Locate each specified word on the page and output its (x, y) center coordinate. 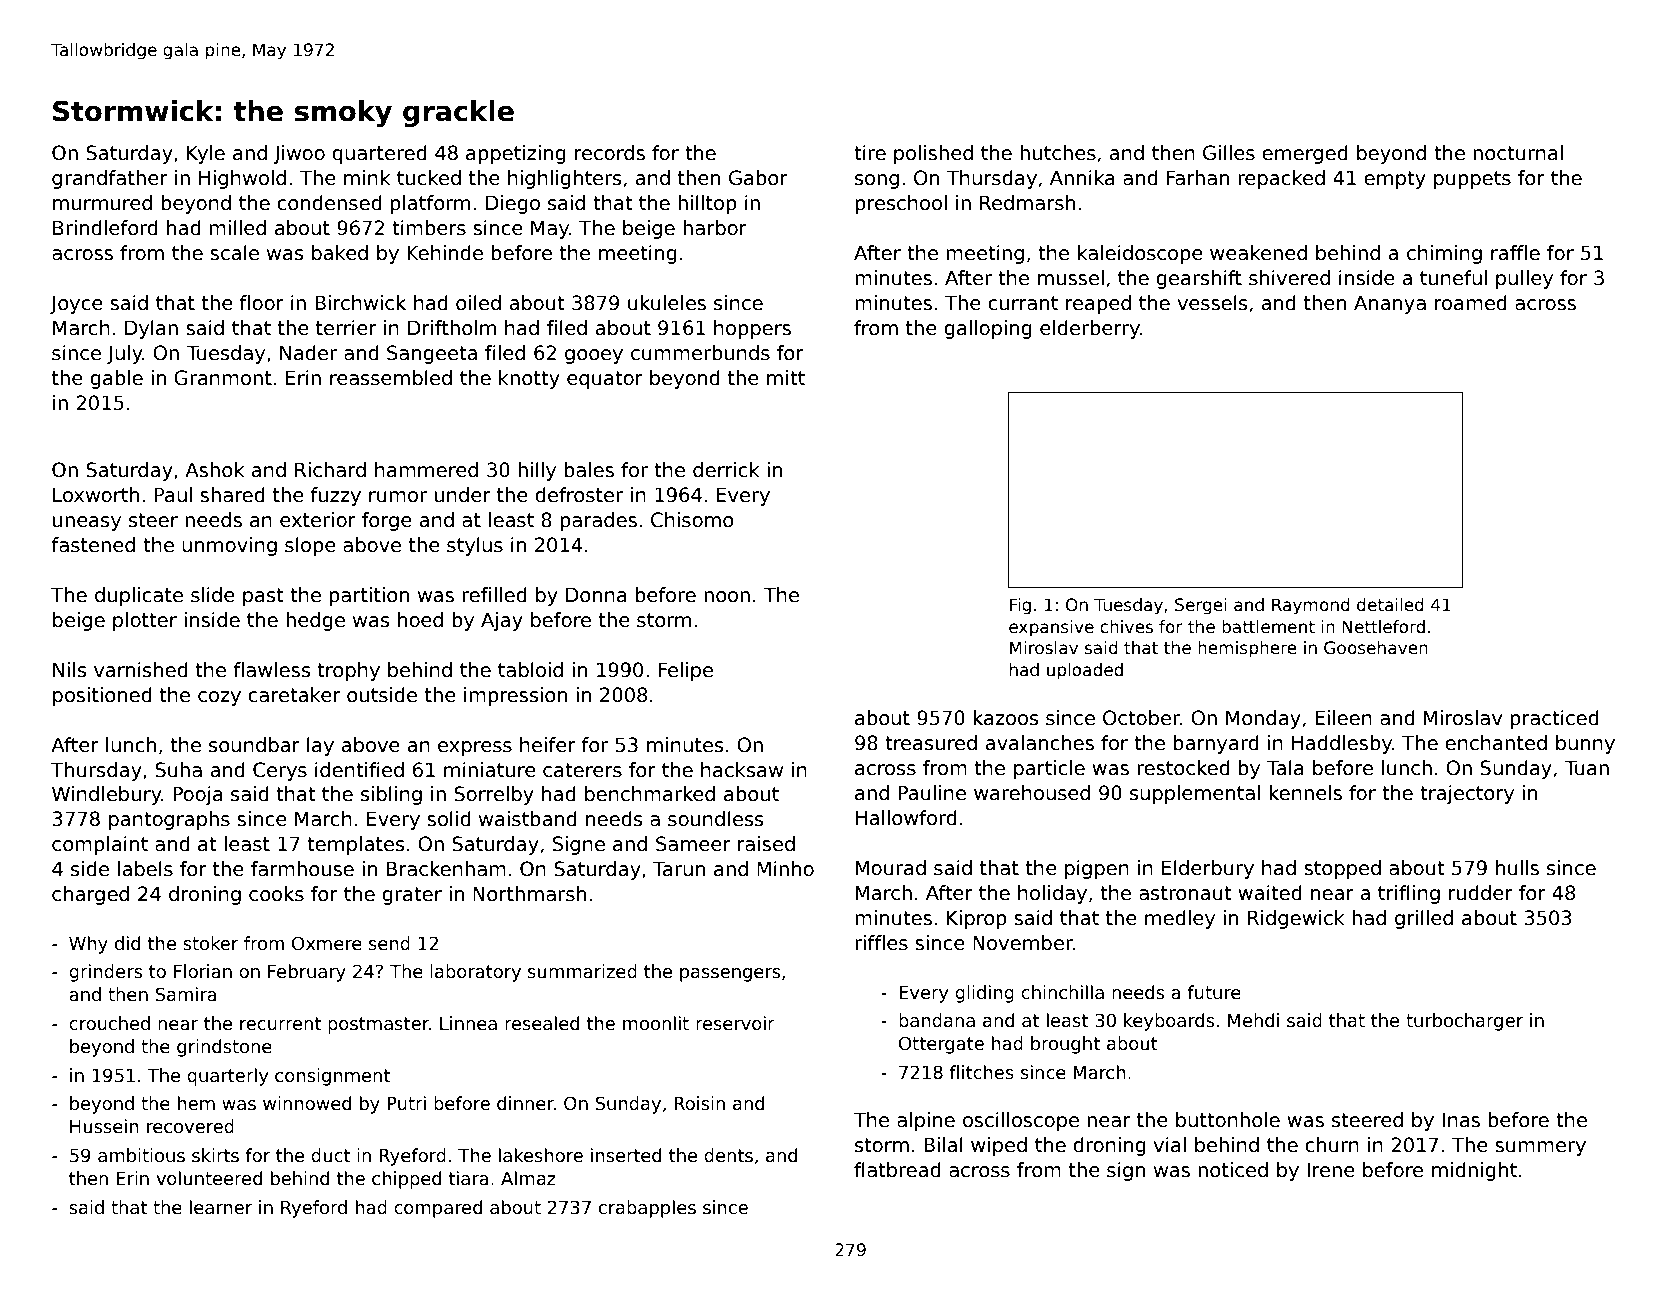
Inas (1461, 1120)
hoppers (752, 329)
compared (438, 1209)
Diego (513, 204)
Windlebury (107, 795)
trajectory (1467, 794)
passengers (730, 975)
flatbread (897, 1170)
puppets (1472, 180)
